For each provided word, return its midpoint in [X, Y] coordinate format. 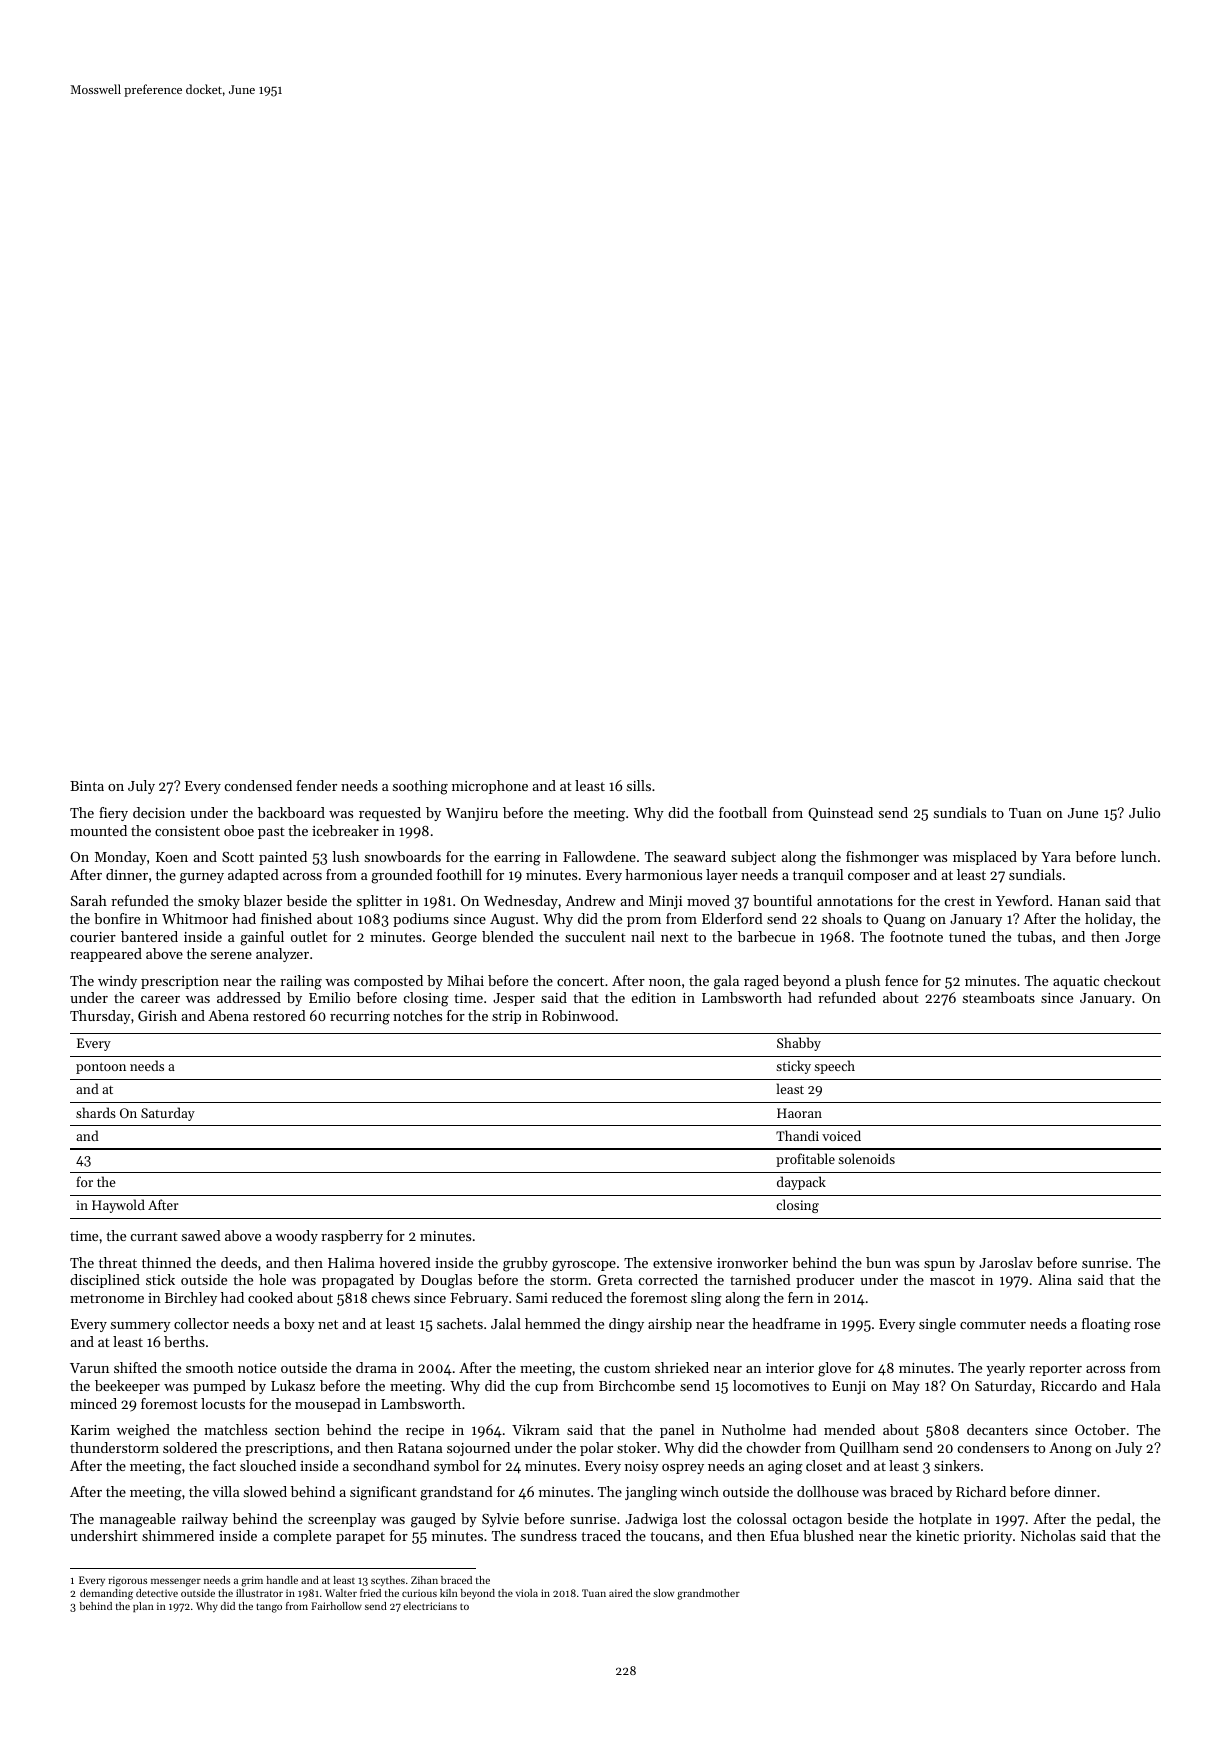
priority [988, 1537]
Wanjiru [472, 814]
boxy [299, 1325]
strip [506, 1017]
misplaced [985, 858]
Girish [157, 1015]
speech [834, 1067]
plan [143, 1607]
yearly [1005, 1369]
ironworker [752, 1262]
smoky [219, 902]
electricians [430, 1606]
